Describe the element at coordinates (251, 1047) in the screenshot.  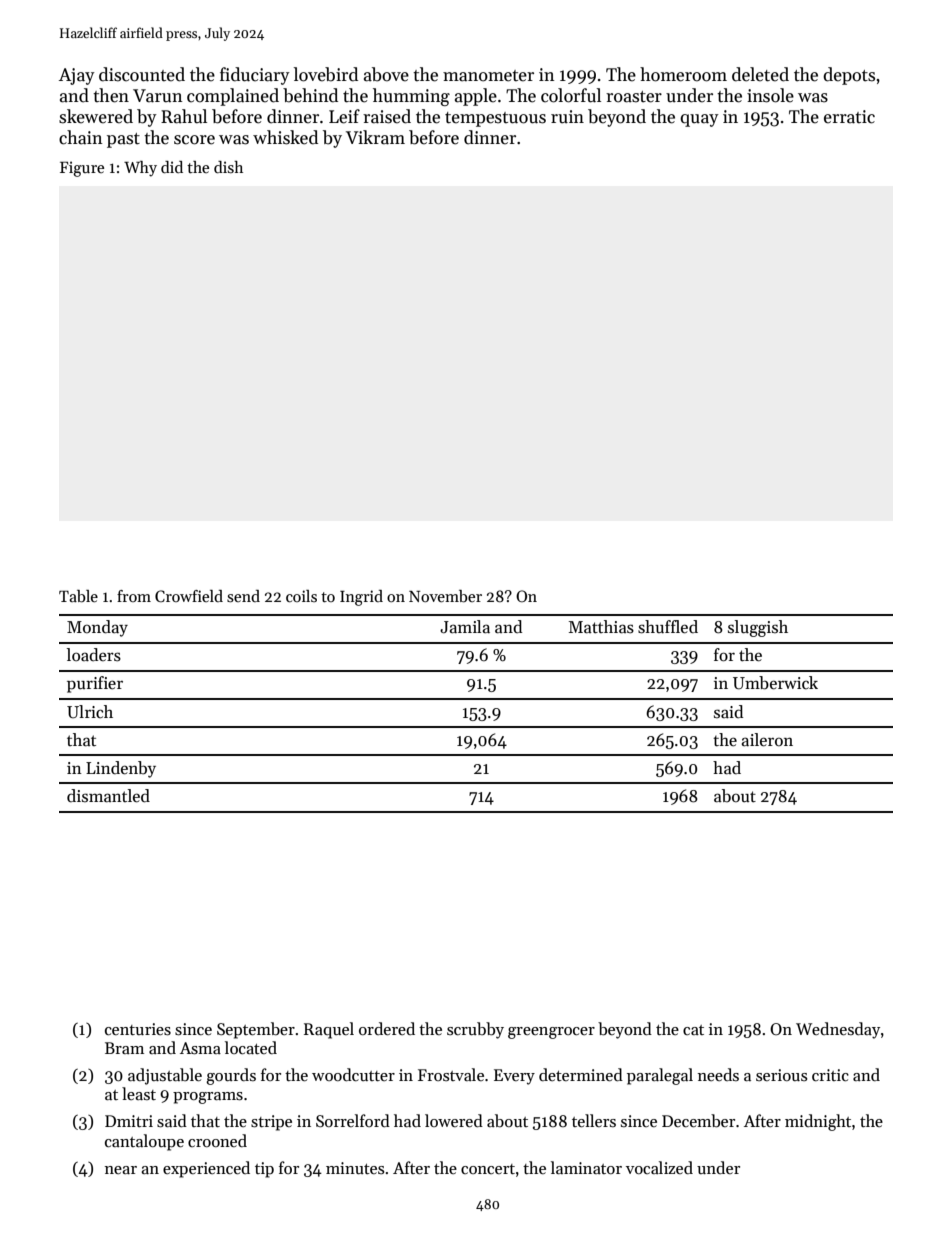
I see `located` at that location.
